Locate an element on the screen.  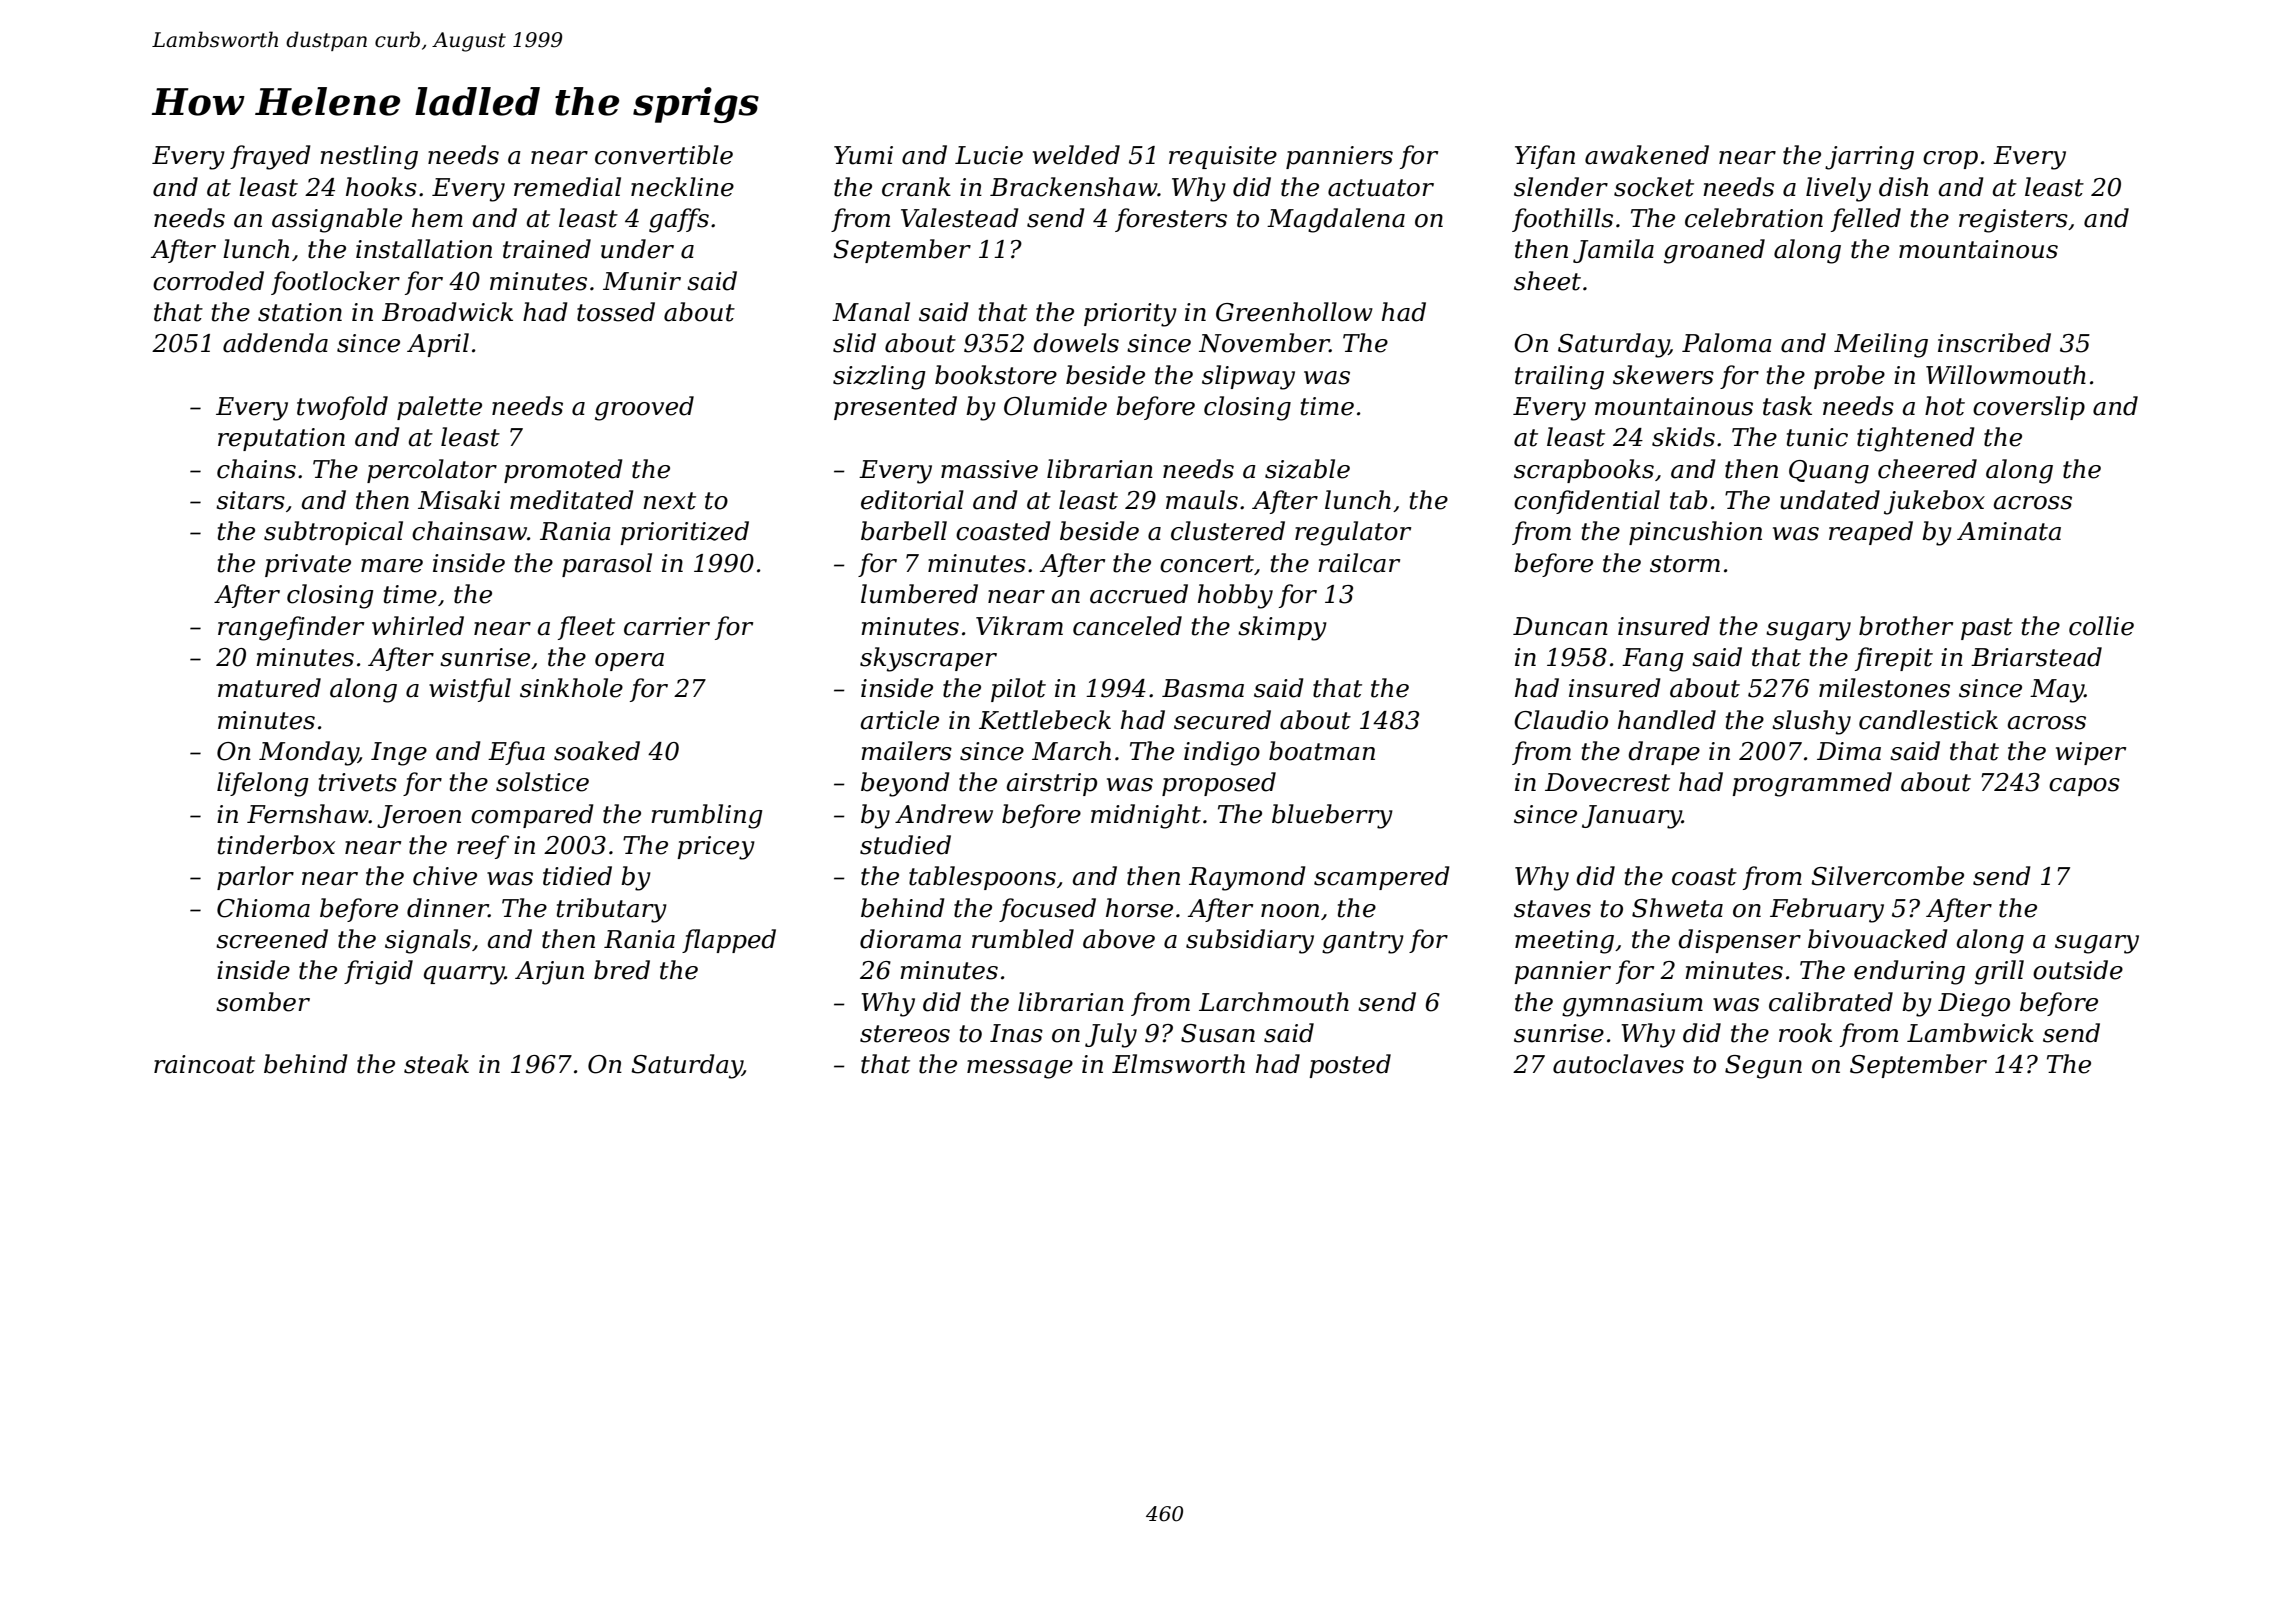
somber is located at coordinates (263, 1002).
